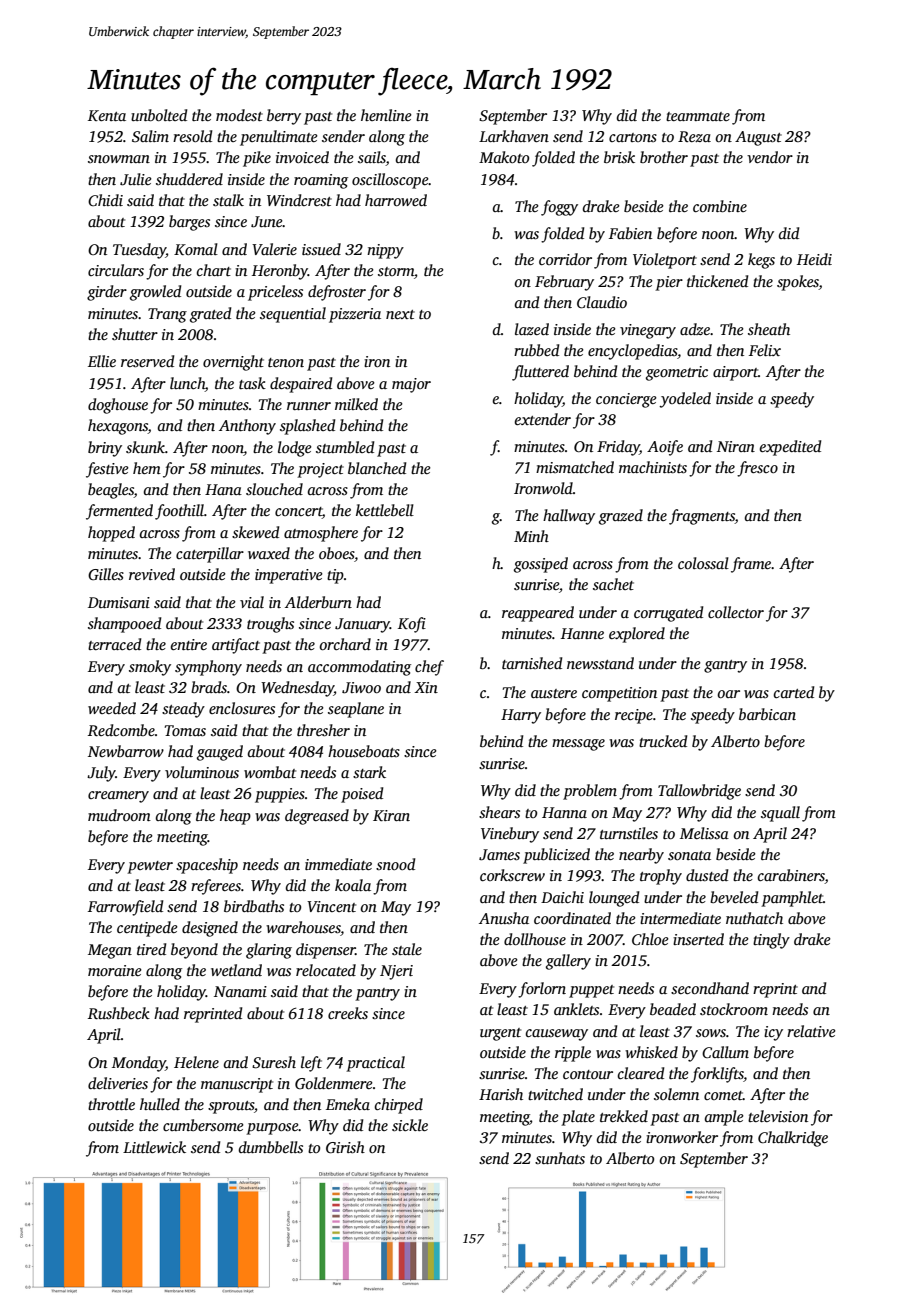 Image resolution: width=924 pixels, height=1314 pixels. I want to click on spokes, so click(798, 283).
